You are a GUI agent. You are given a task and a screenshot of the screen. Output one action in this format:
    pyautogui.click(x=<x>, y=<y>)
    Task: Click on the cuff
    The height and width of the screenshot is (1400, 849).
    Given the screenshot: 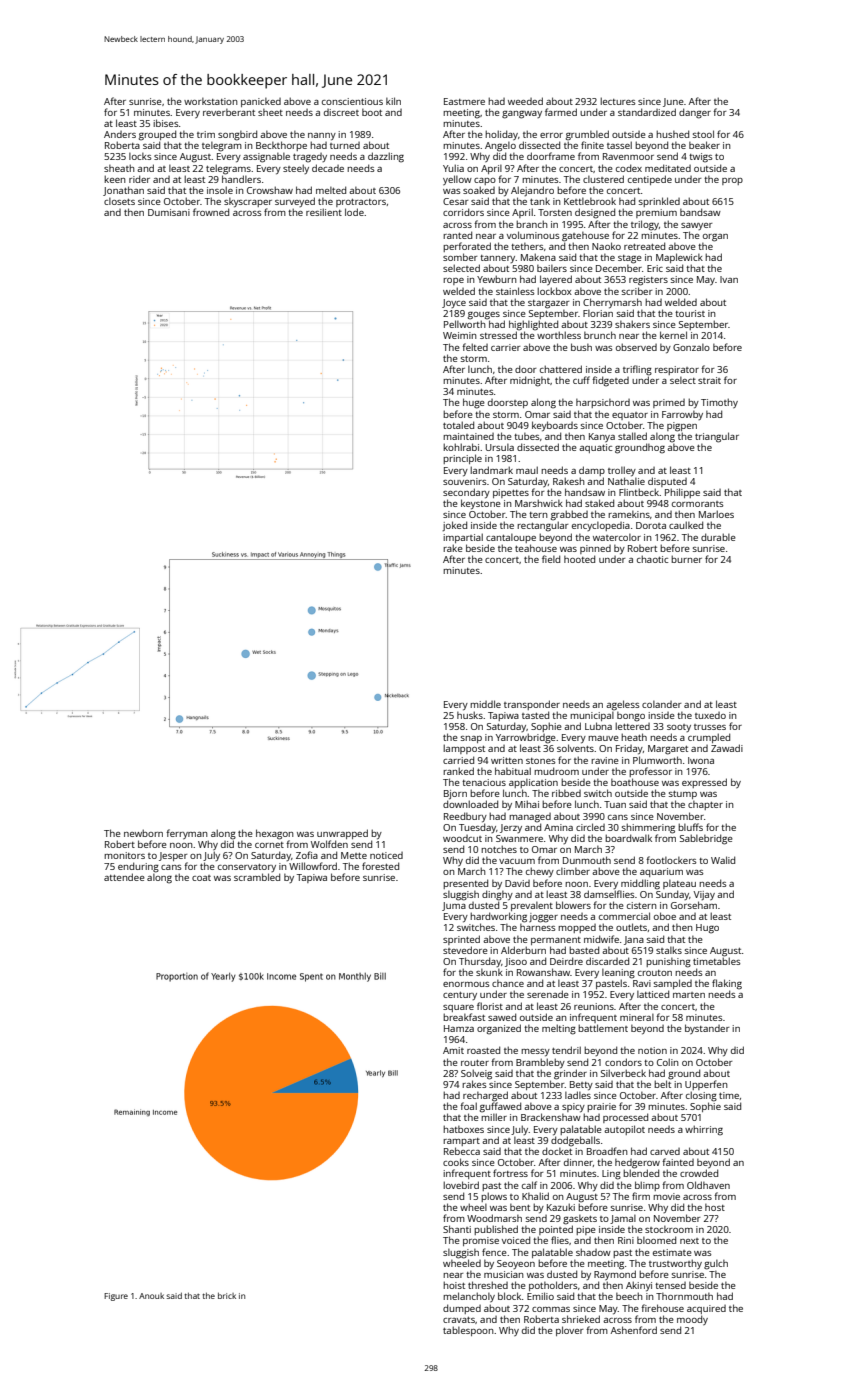 What is the action you would take?
    pyautogui.click(x=581, y=380)
